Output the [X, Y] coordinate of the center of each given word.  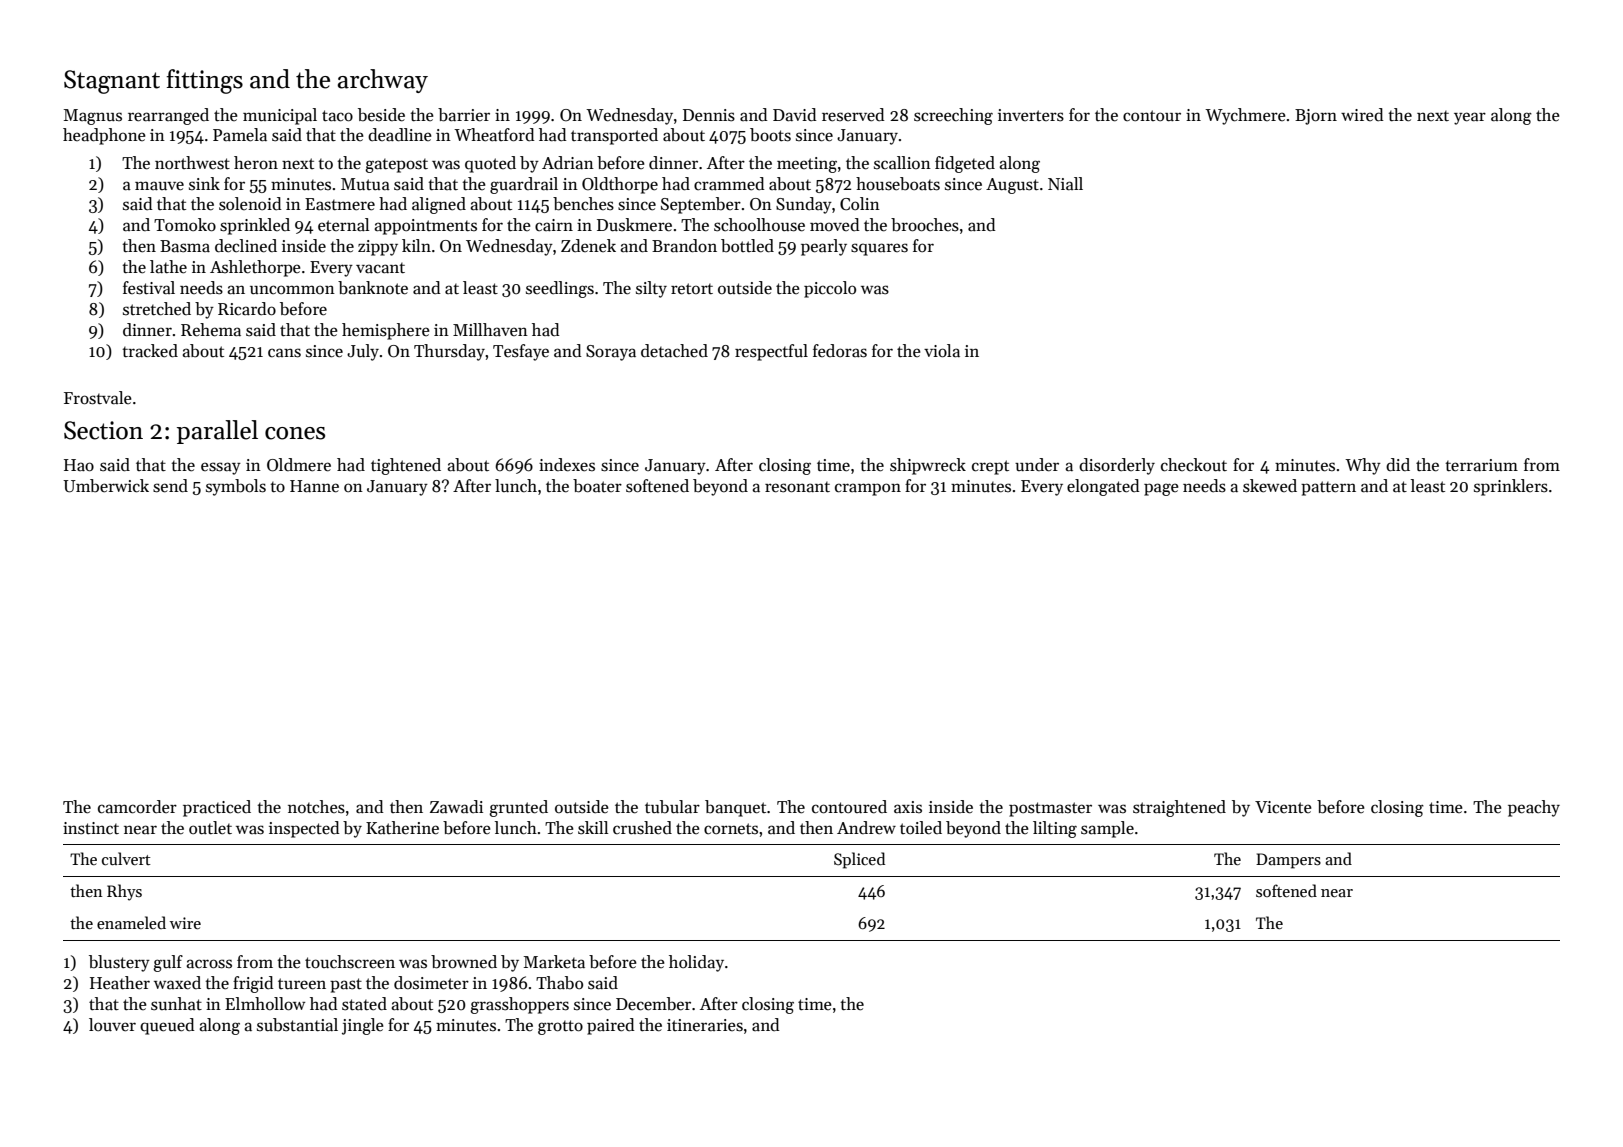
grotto [560, 1027]
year [1470, 118]
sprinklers [1511, 487]
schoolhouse [759, 225]
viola [942, 351]
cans [284, 353]
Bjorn [1316, 117]
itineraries [705, 1025]
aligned [439, 205]
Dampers [1288, 861]
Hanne [314, 486]
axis [908, 807]
